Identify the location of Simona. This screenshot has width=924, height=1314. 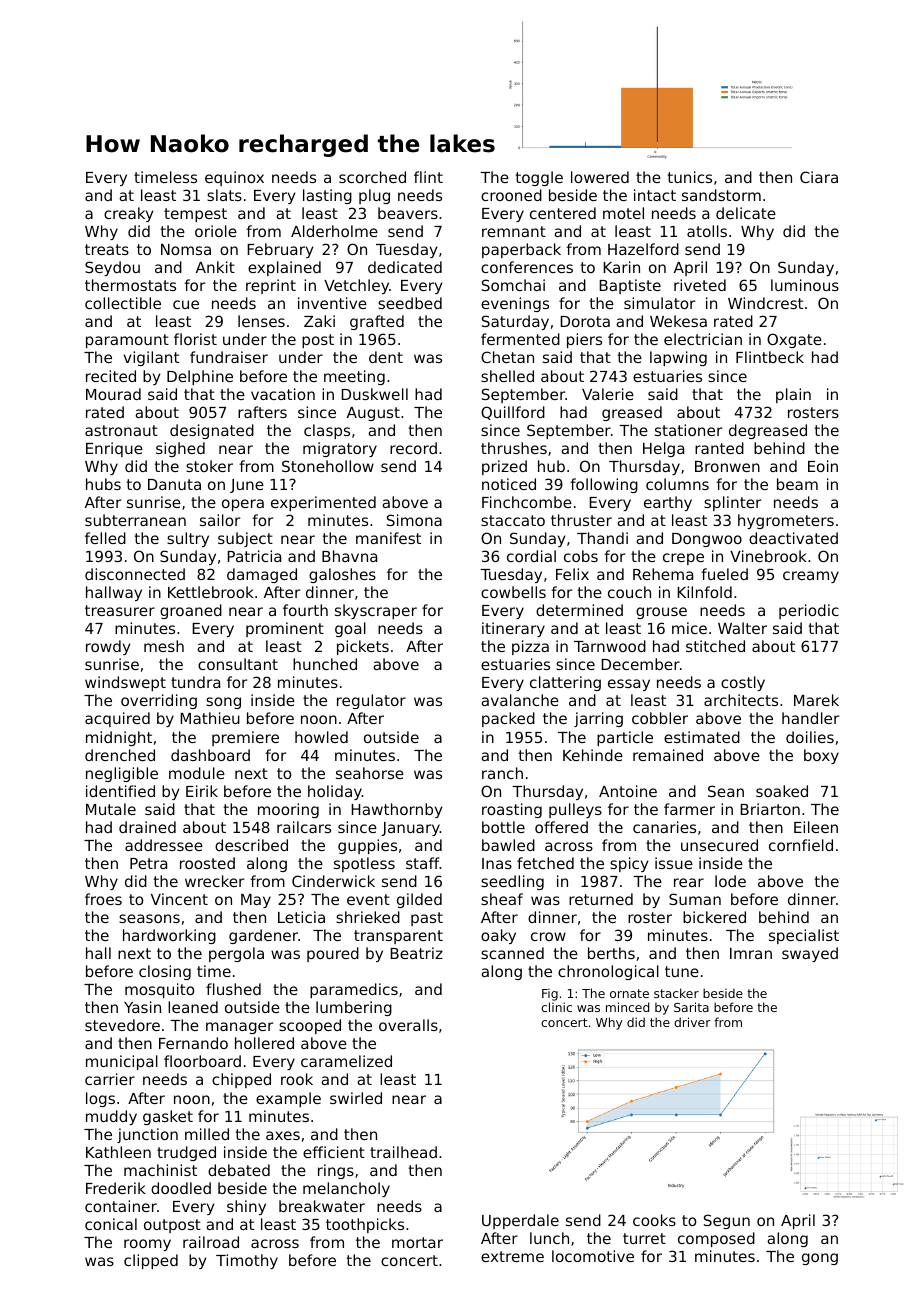
(414, 520).
